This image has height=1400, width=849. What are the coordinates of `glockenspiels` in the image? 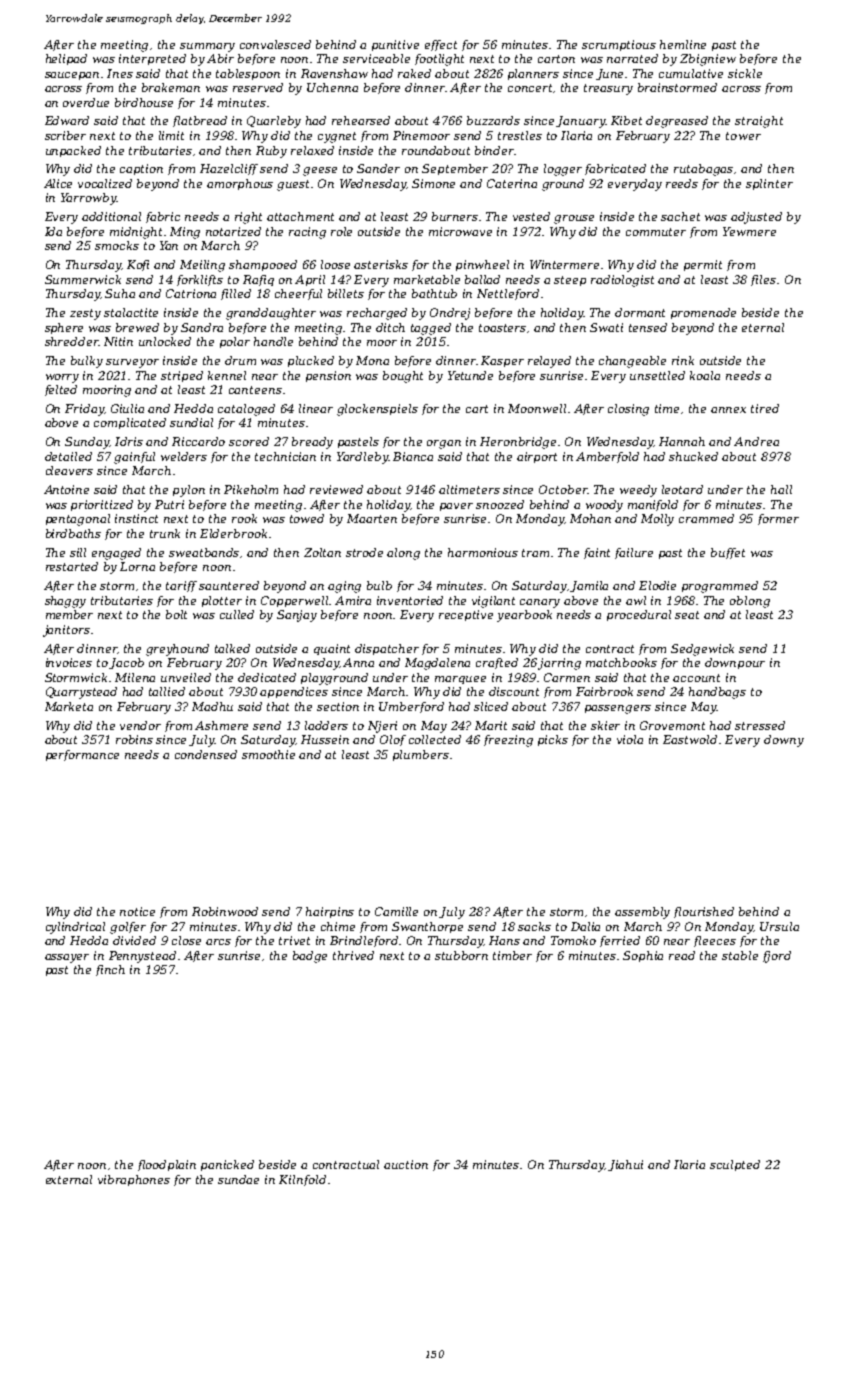 It's located at (377, 410).
